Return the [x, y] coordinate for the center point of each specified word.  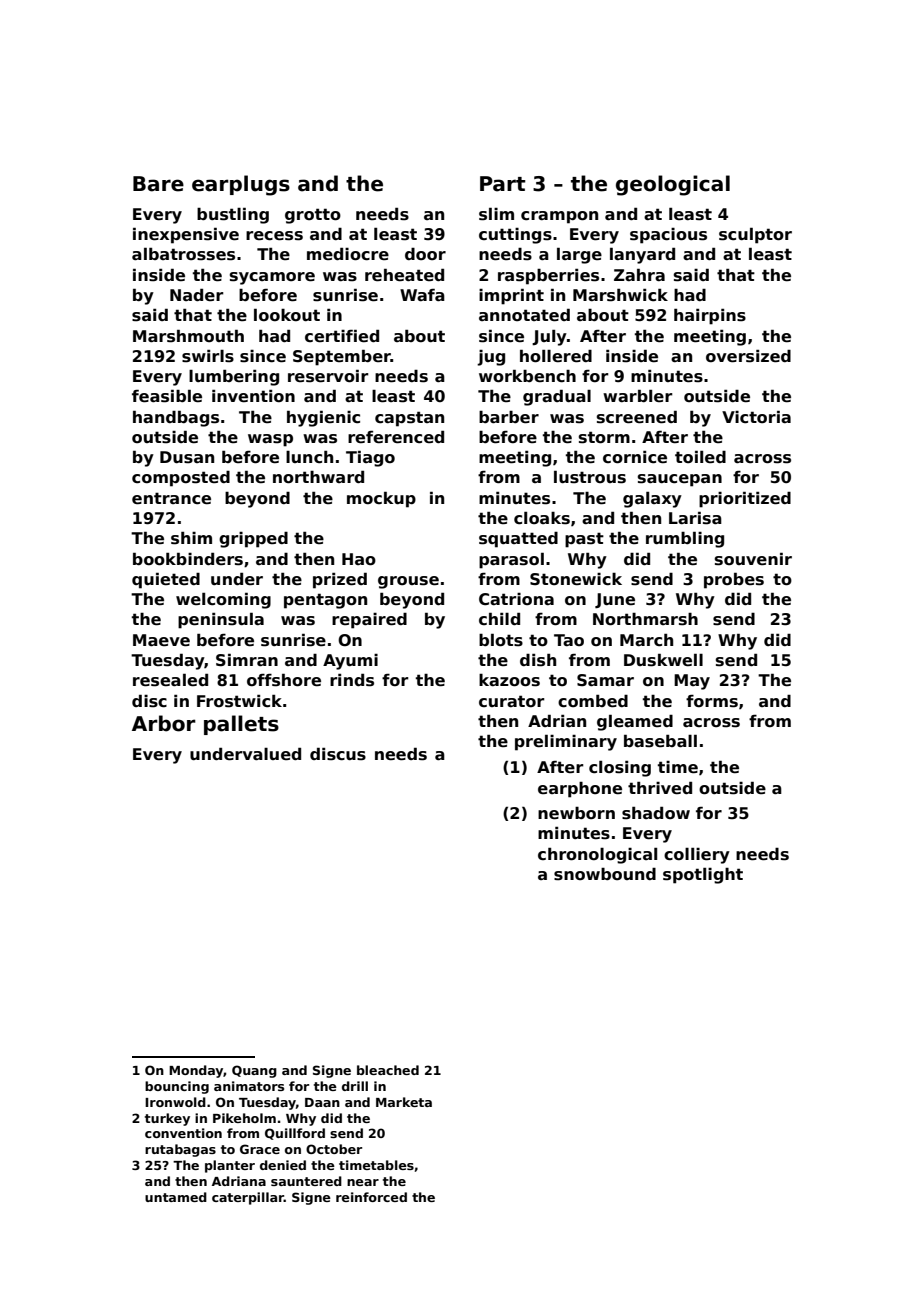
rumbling [685, 539]
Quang [254, 1071]
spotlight [703, 876]
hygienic [323, 418]
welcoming [223, 600]
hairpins [710, 317]
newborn [576, 813]
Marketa [404, 1102]
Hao [359, 559]
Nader [197, 294]
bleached [388, 1070]
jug [491, 358]
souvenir [753, 559]
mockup [381, 499]
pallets [241, 725]
